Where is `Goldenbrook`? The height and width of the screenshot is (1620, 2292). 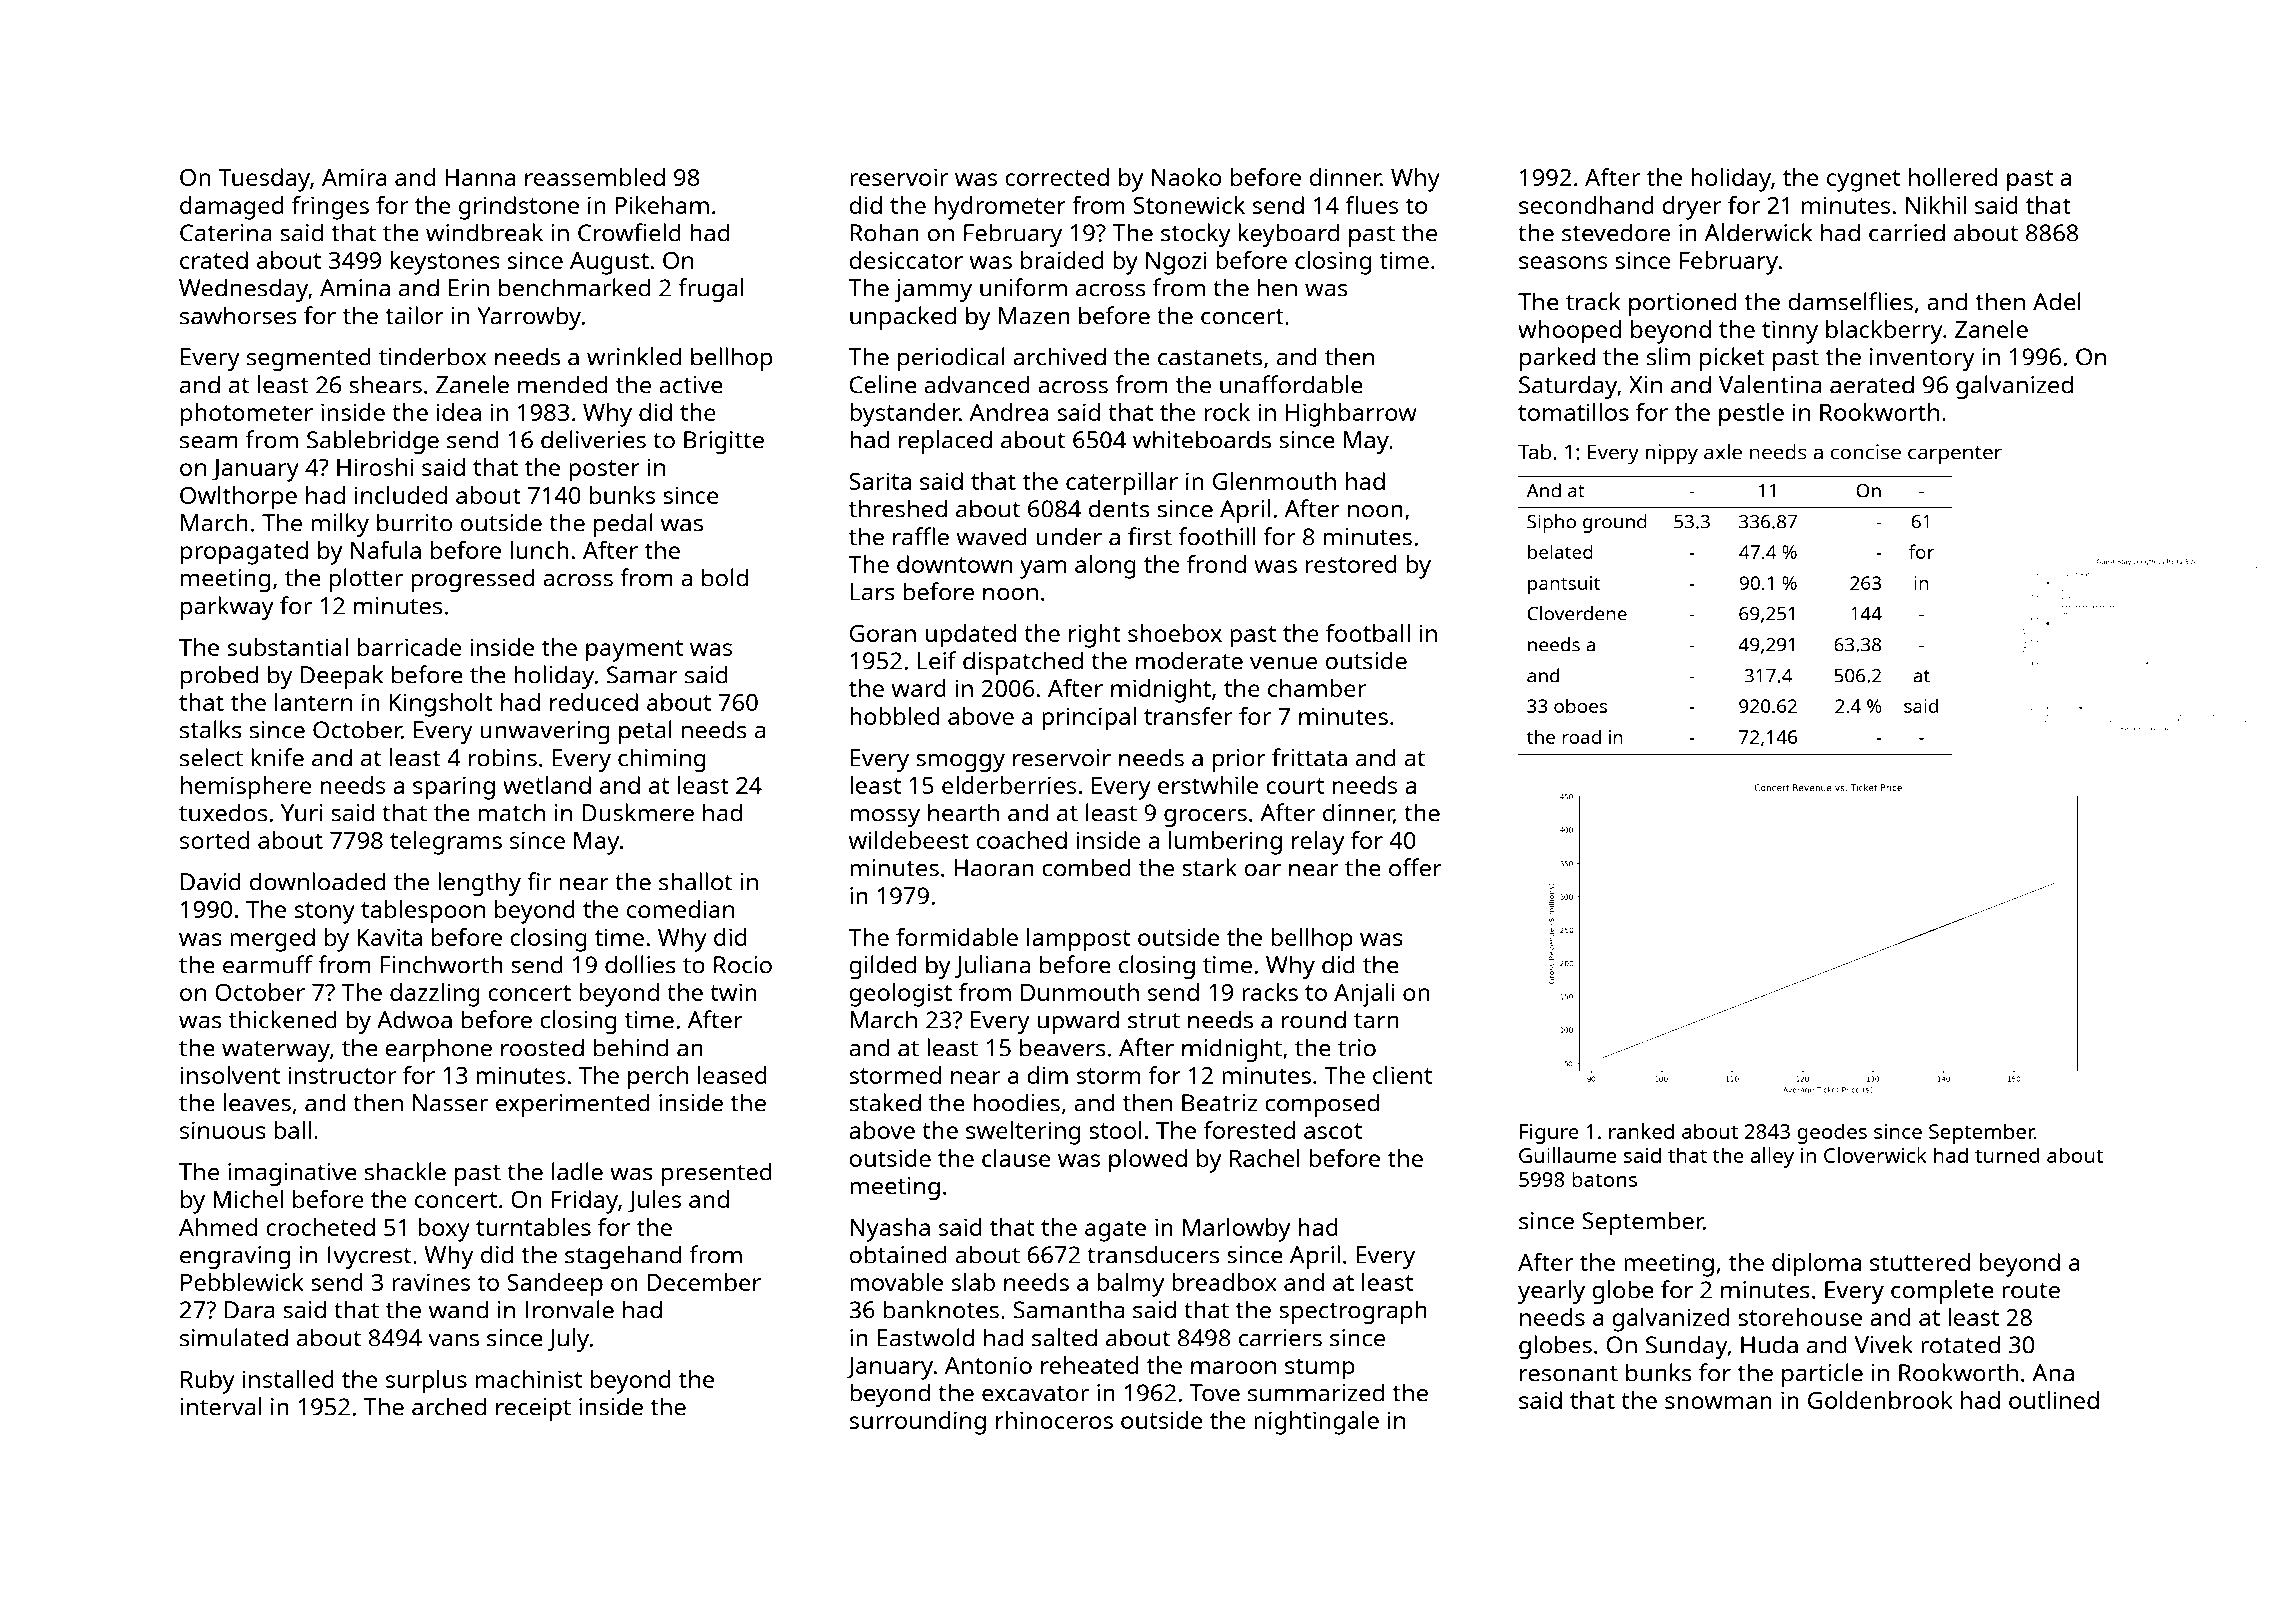
Goldenbrook is located at coordinates (1880, 1400).
